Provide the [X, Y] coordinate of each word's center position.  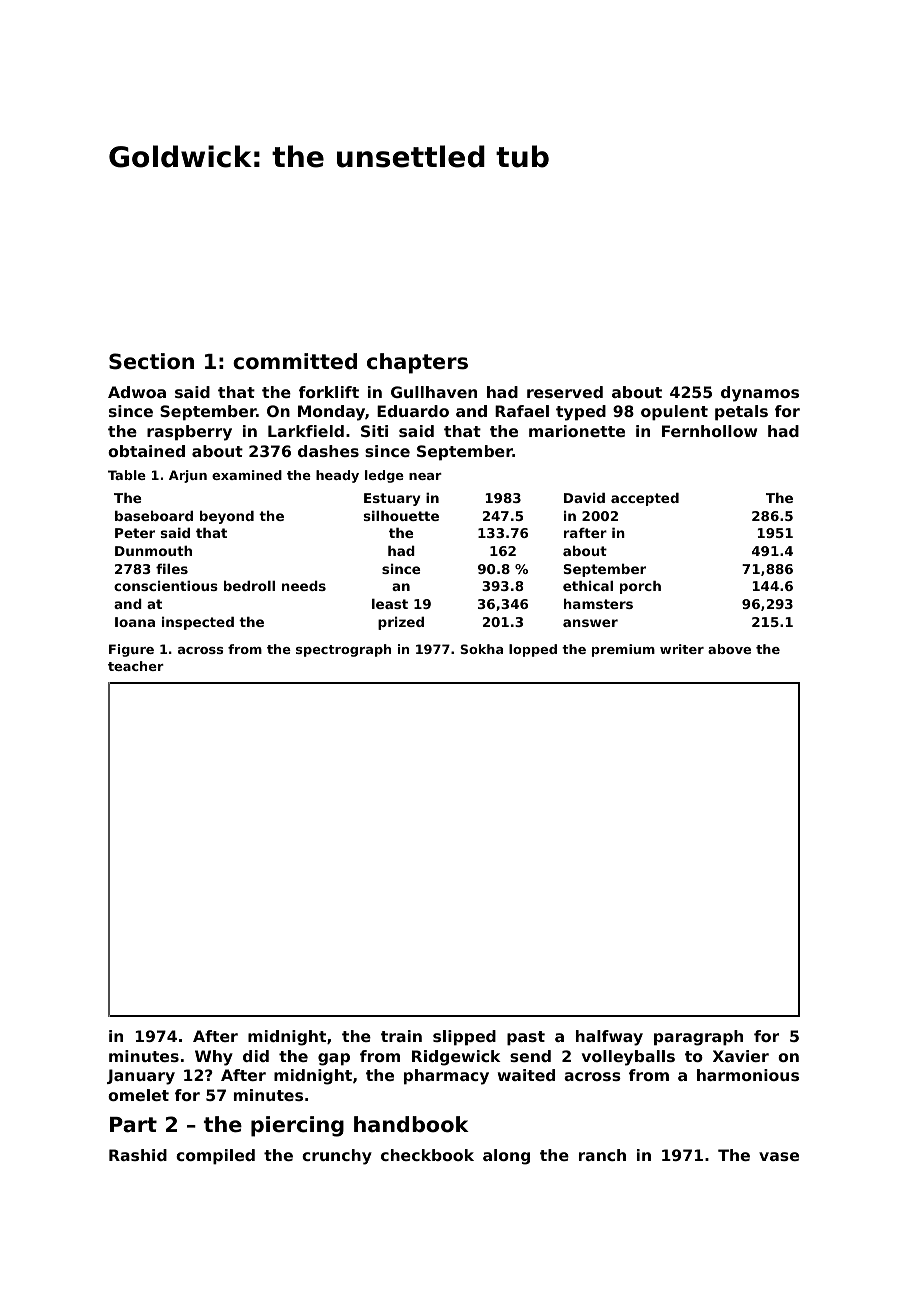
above [729, 649]
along [506, 1157]
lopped [533, 650]
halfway [609, 1038]
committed [295, 361]
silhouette [401, 516]
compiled [215, 1157]
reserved [565, 392]
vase [779, 1156]
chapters [417, 363]
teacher [136, 666]
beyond [227, 517]
